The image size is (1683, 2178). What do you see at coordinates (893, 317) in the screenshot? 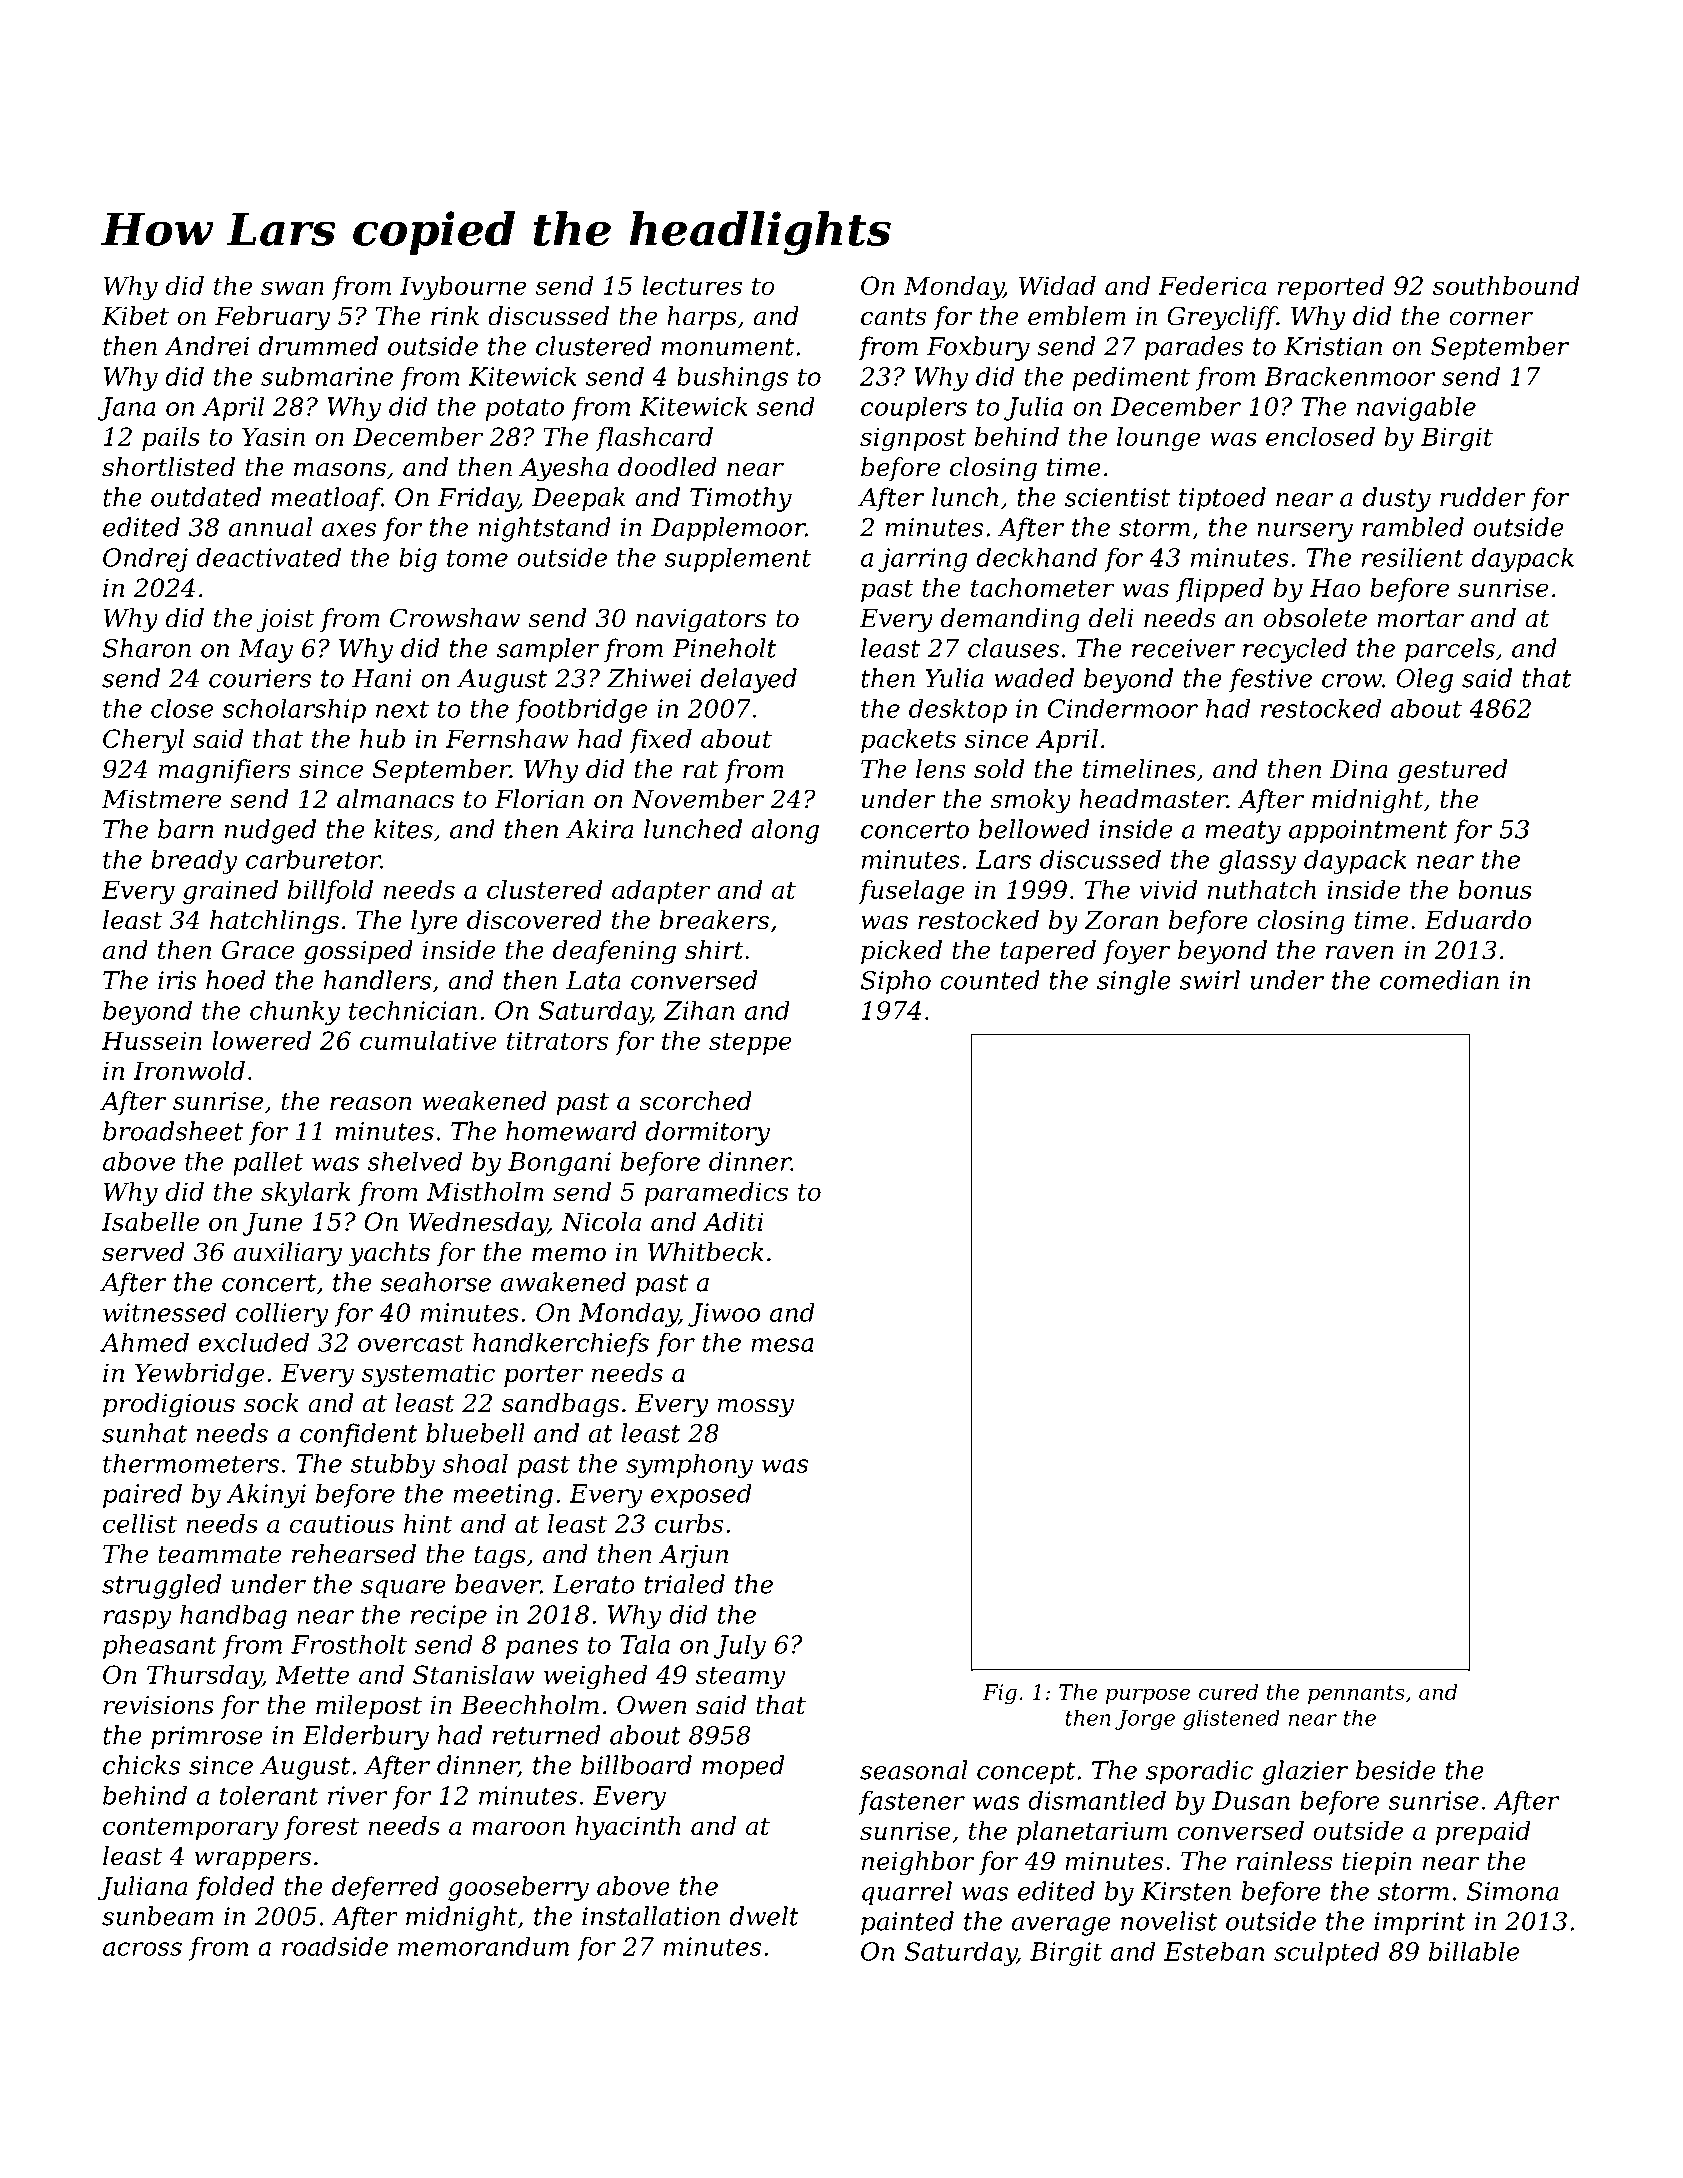
I see `cants` at bounding box center [893, 317].
